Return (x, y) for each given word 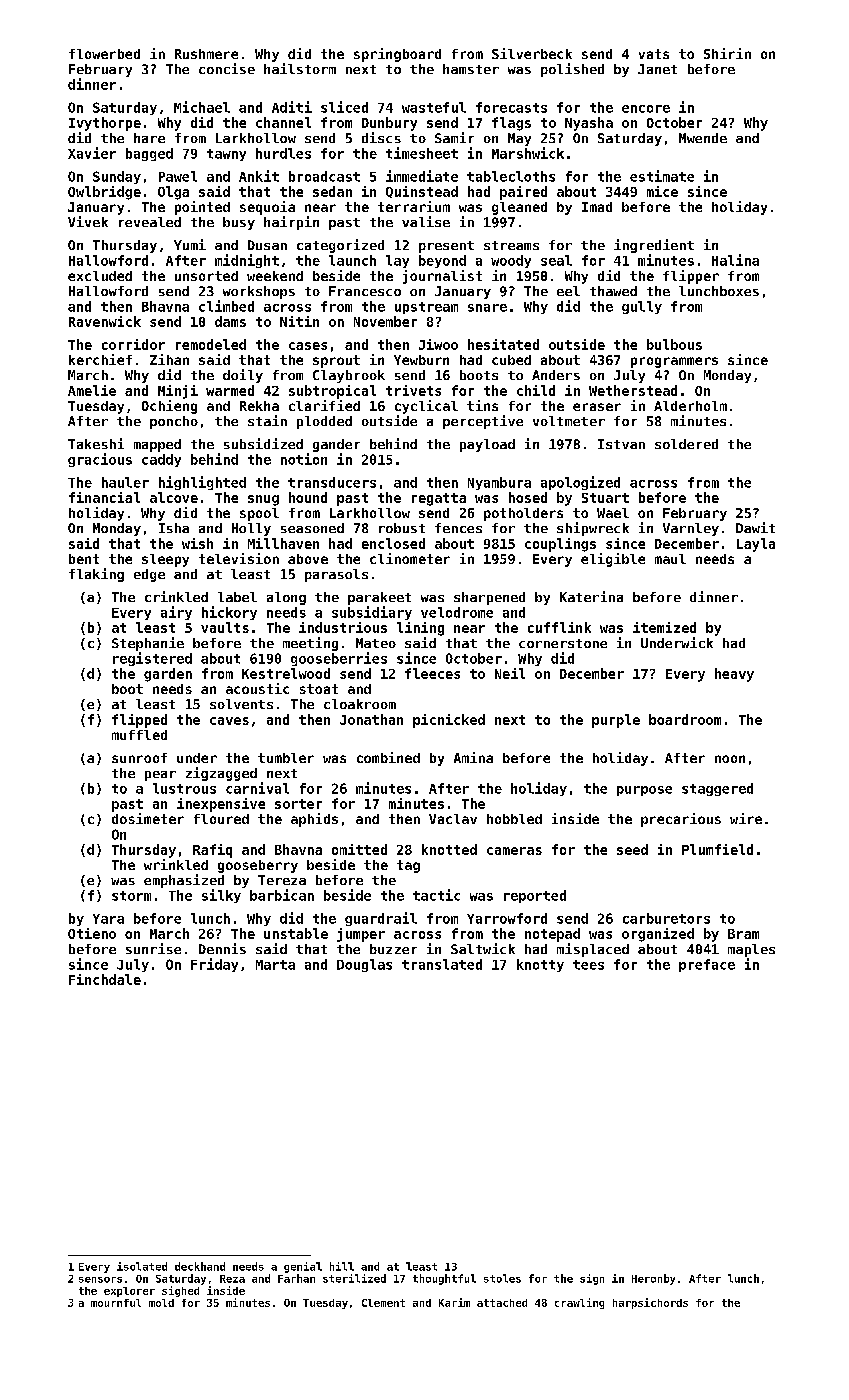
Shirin (727, 53)
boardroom (685, 719)
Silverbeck (532, 53)
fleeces (432, 673)
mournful (116, 1303)
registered (152, 659)
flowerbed (104, 54)
